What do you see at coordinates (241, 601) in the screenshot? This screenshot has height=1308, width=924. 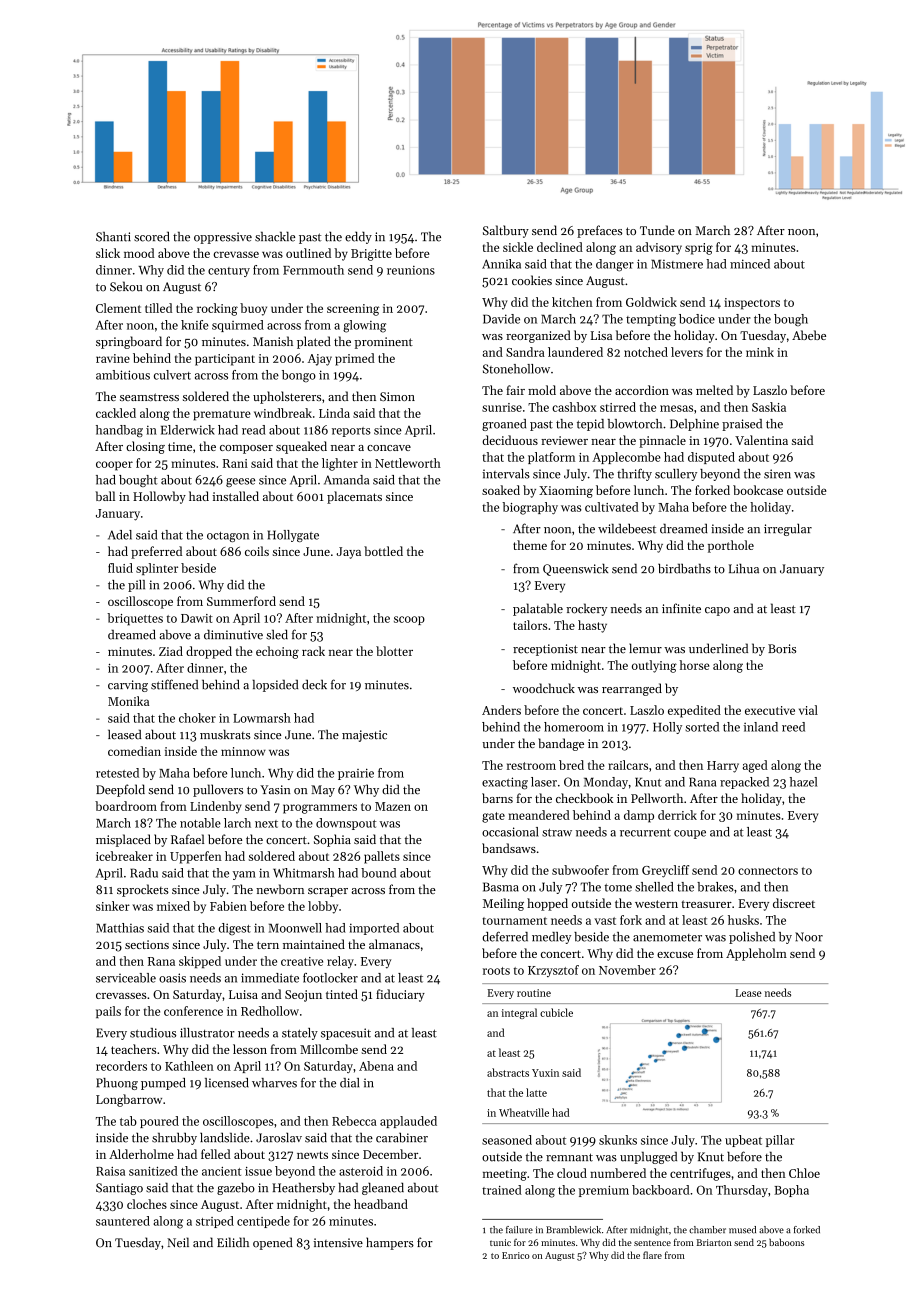 I see `Summerford` at bounding box center [241, 601].
